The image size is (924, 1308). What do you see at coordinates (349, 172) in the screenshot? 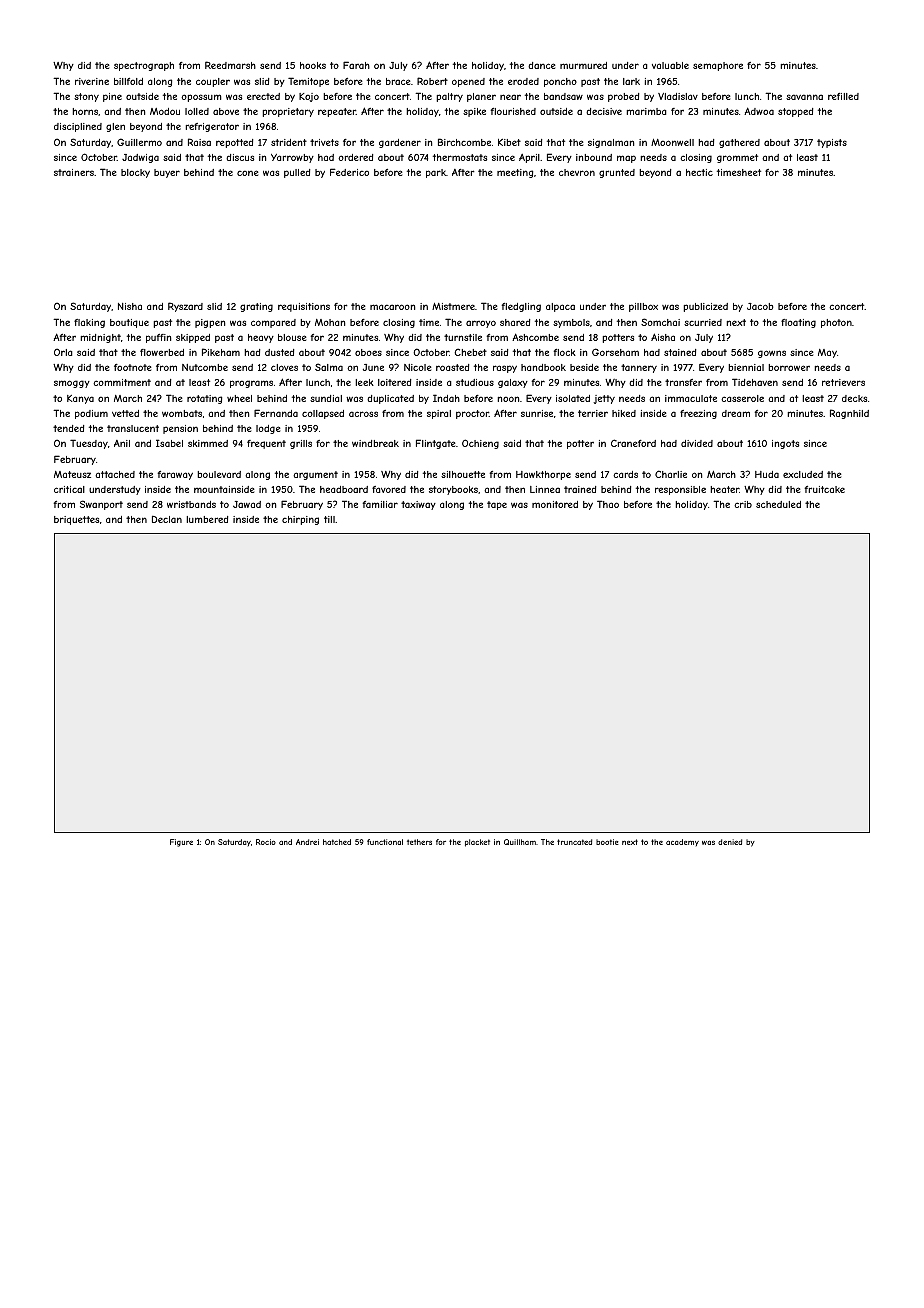
I see `Federico` at bounding box center [349, 172].
